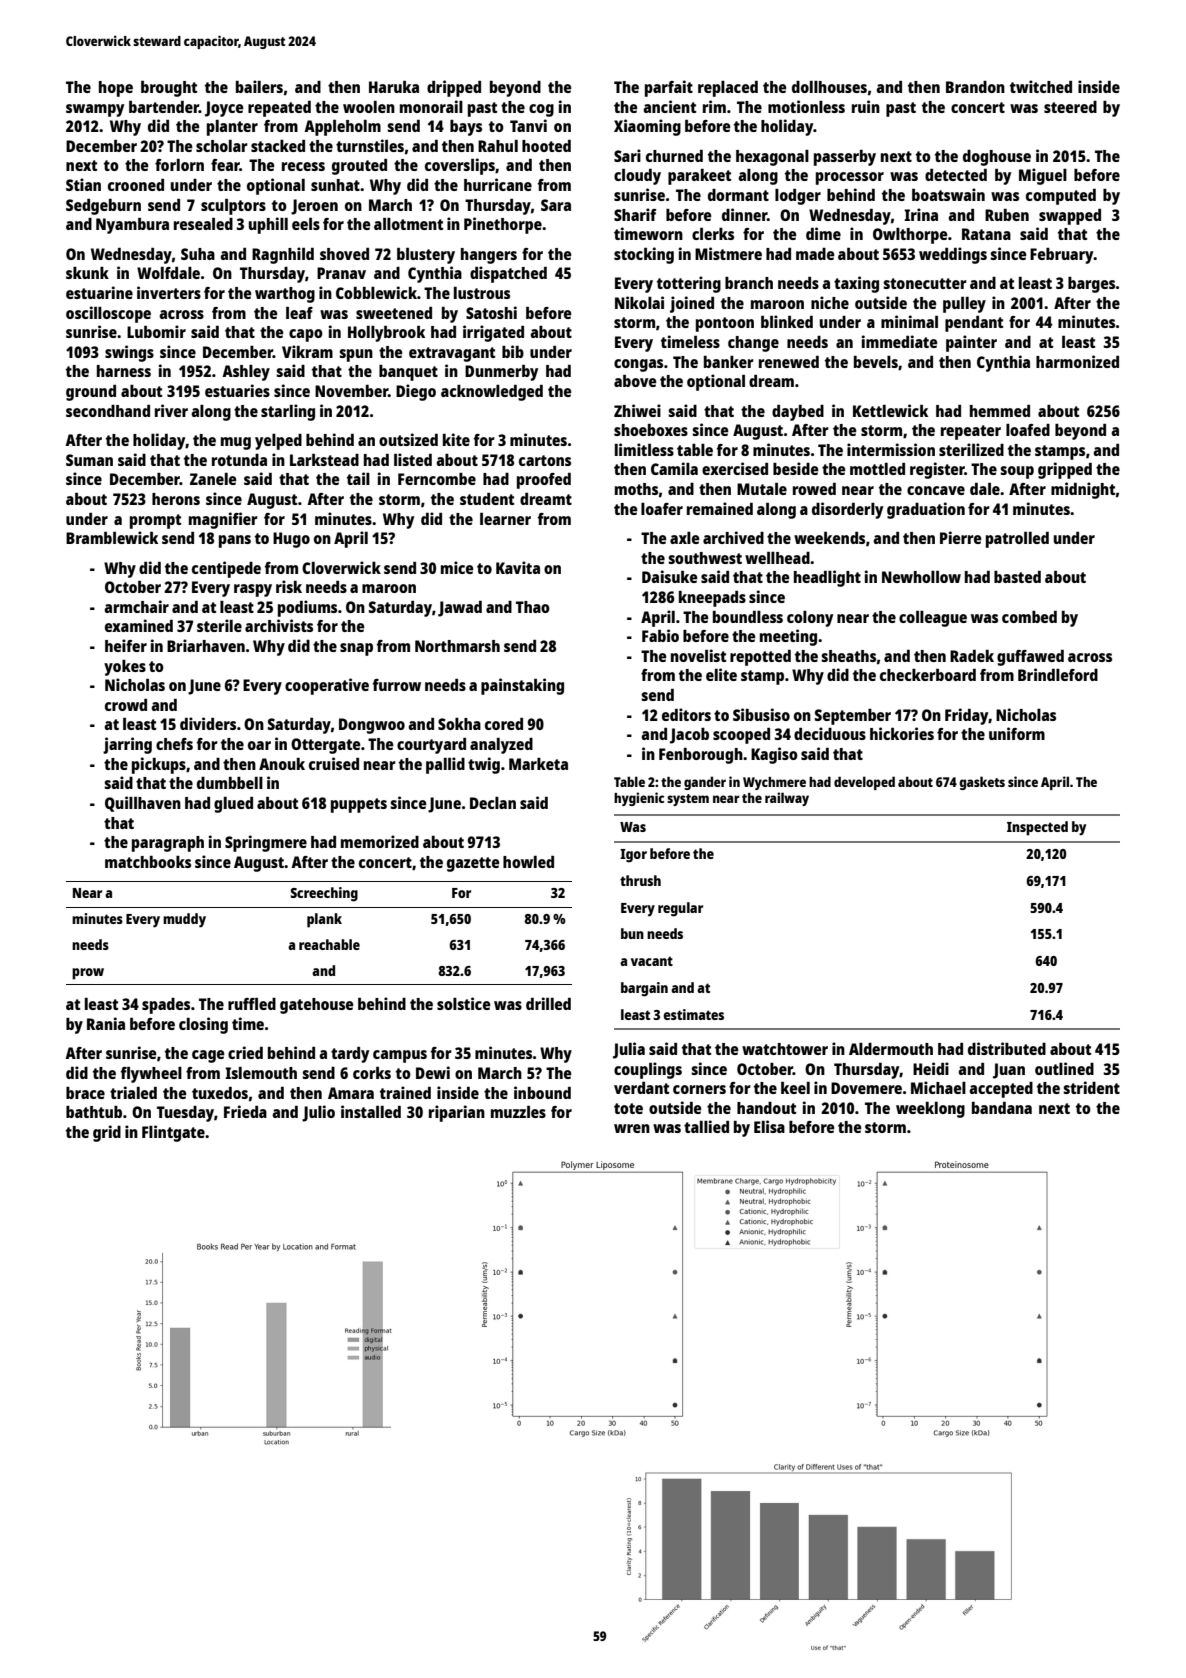 The width and height of the page is (1186, 1678). Describe the element at coordinates (930, 1110) in the page. I see `weeklong` at that location.
